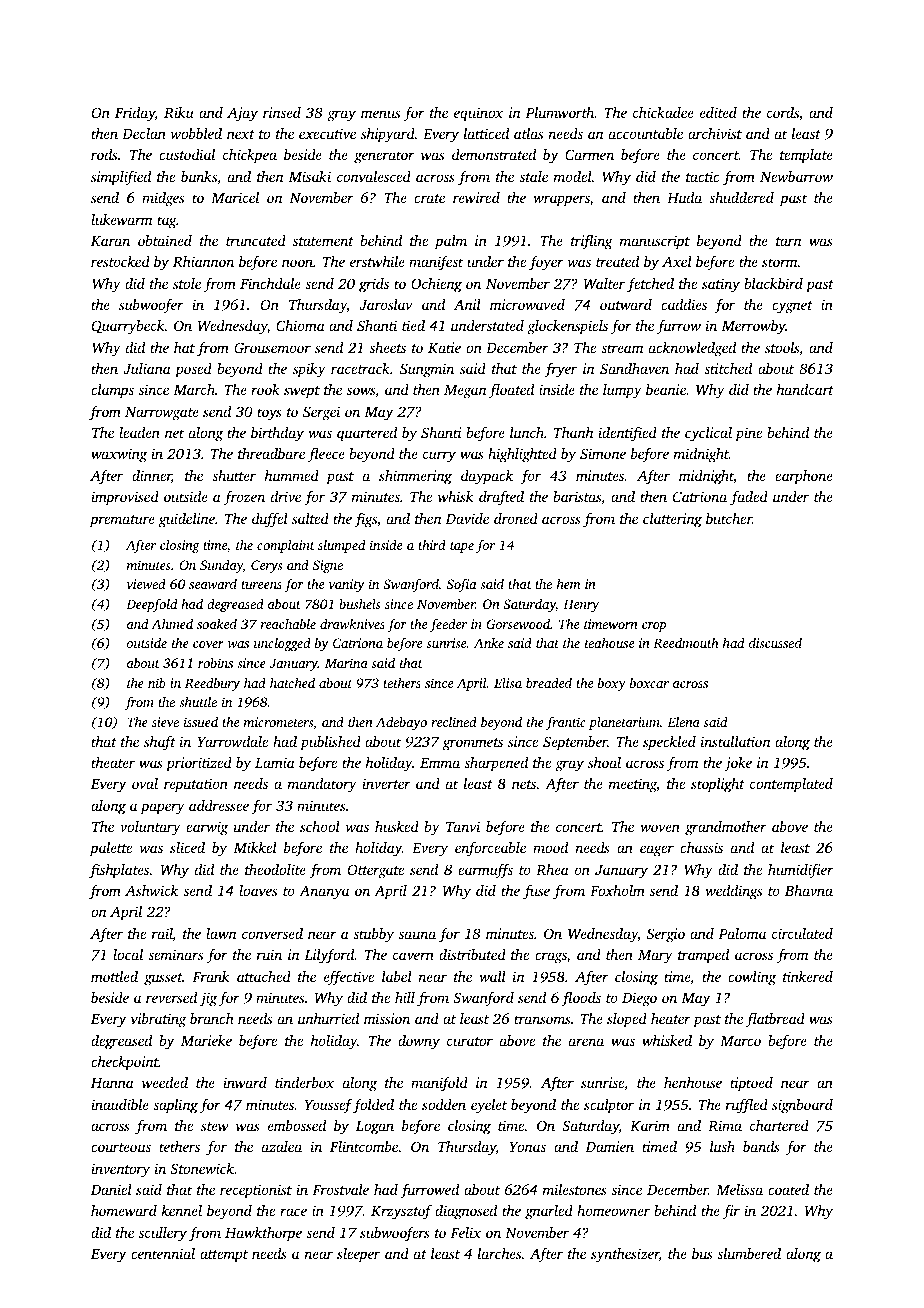 This screenshot has width=924, height=1308. What do you see at coordinates (187, 520) in the screenshot?
I see `guideline` at bounding box center [187, 520].
